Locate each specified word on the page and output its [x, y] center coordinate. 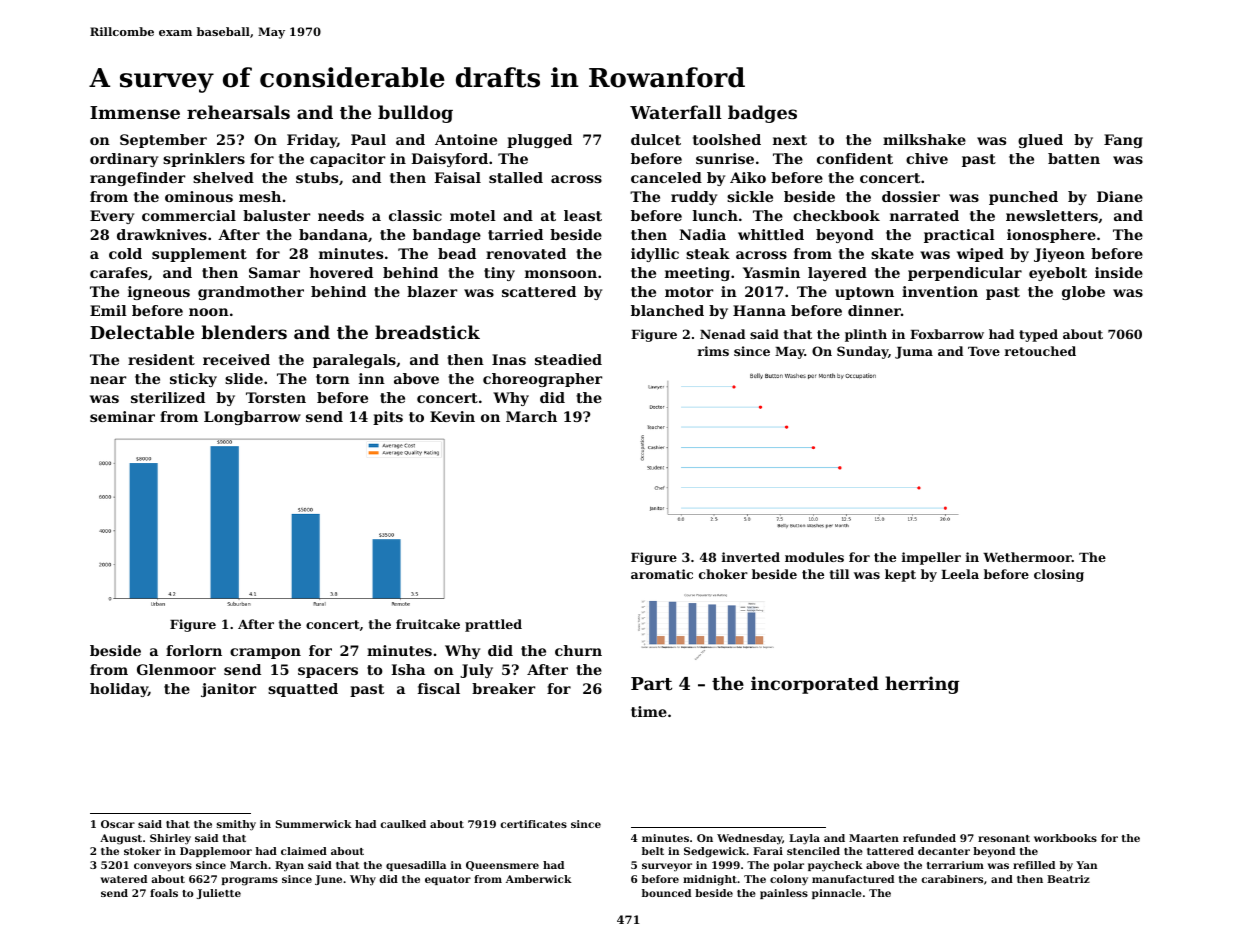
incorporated [815, 685]
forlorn [194, 650]
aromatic [662, 574]
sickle [750, 196]
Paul [368, 139]
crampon [265, 653]
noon [209, 312]
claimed [304, 851]
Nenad [722, 334]
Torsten [276, 397]
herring [922, 685]
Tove [984, 351]
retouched [1040, 351]
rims [713, 351]
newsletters [1052, 215]
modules [814, 557]
